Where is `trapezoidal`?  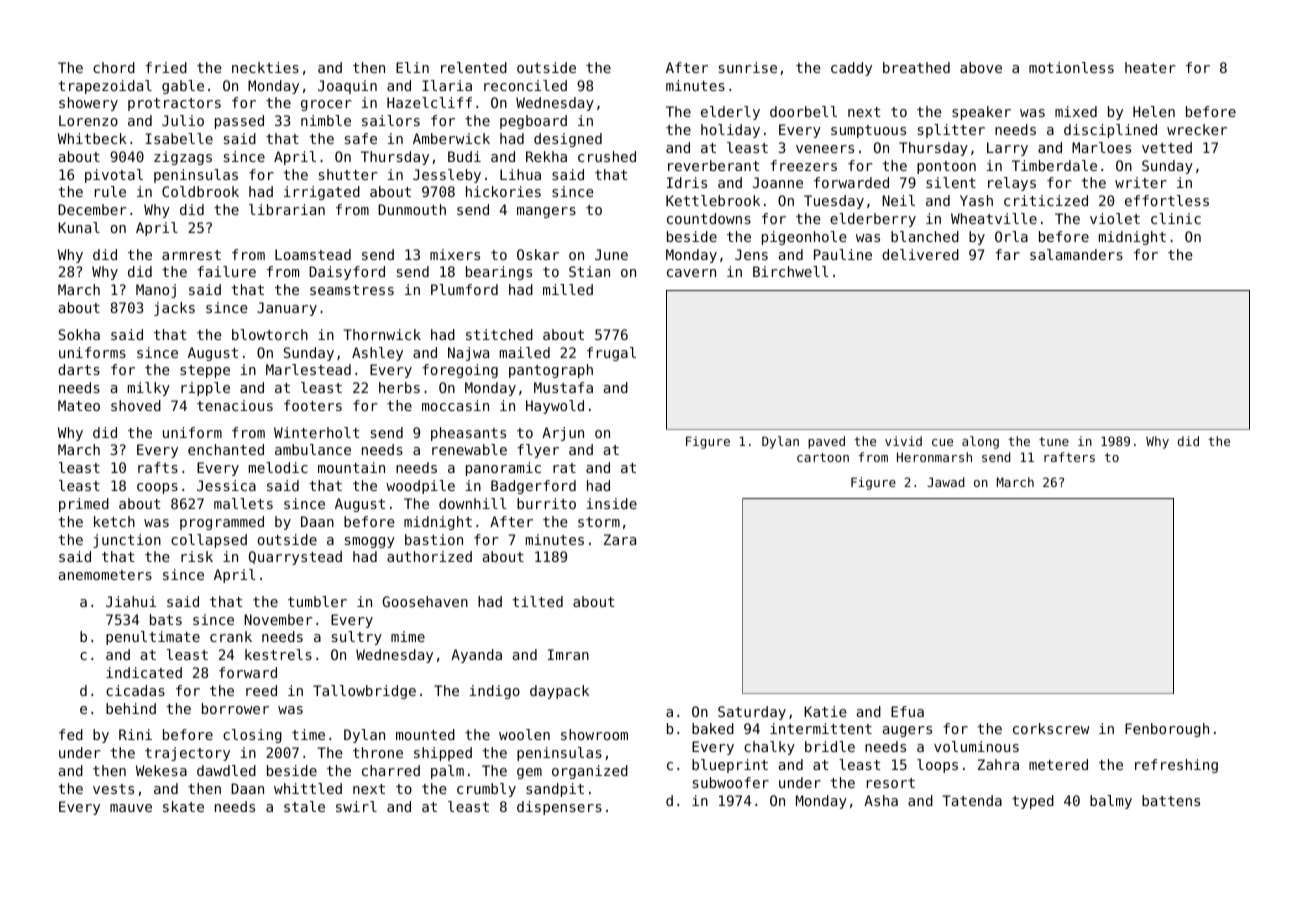 trapezoidal is located at coordinates (105, 87).
